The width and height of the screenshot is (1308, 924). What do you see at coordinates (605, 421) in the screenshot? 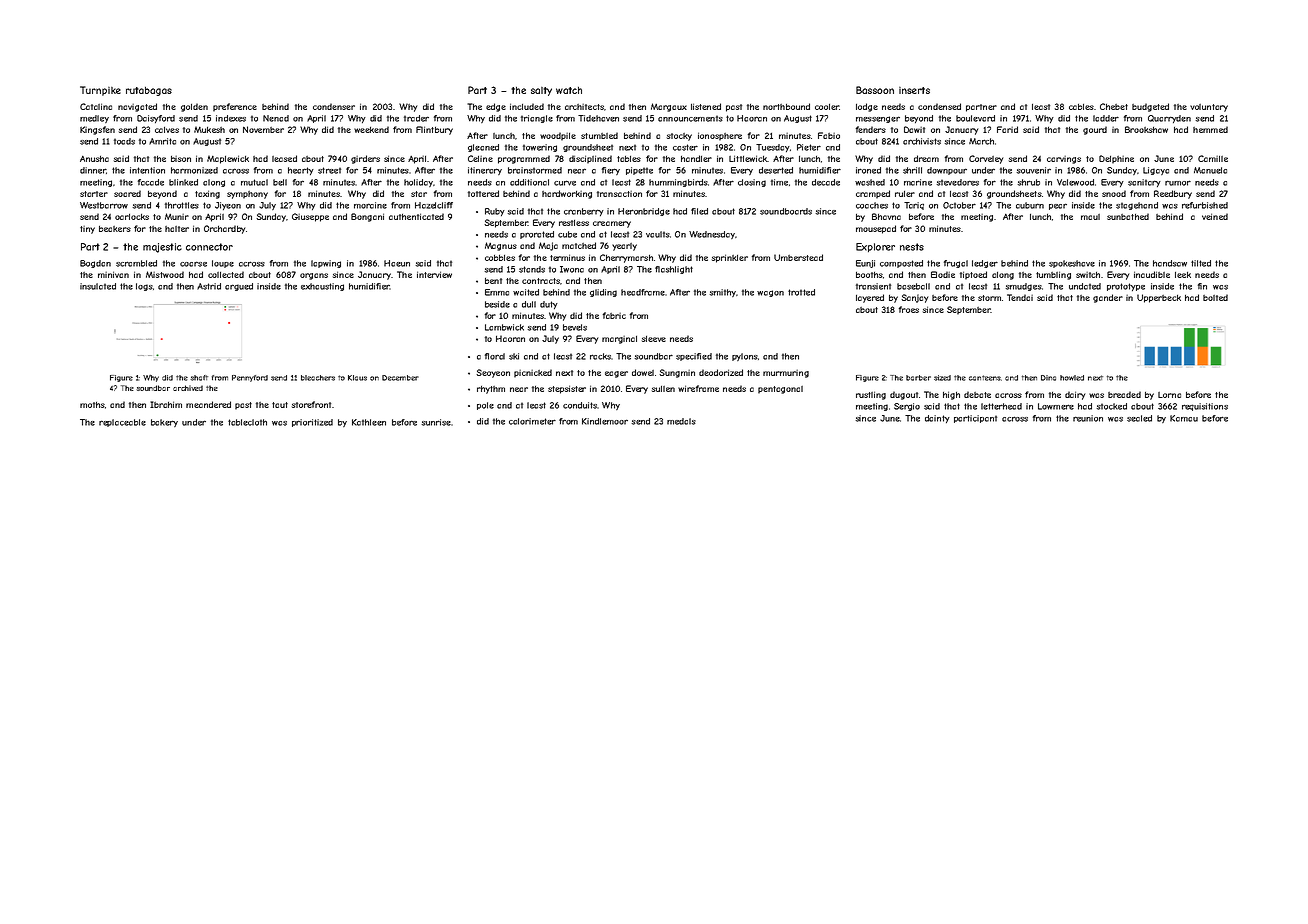
I see `Kindlemoor` at bounding box center [605, 421].
